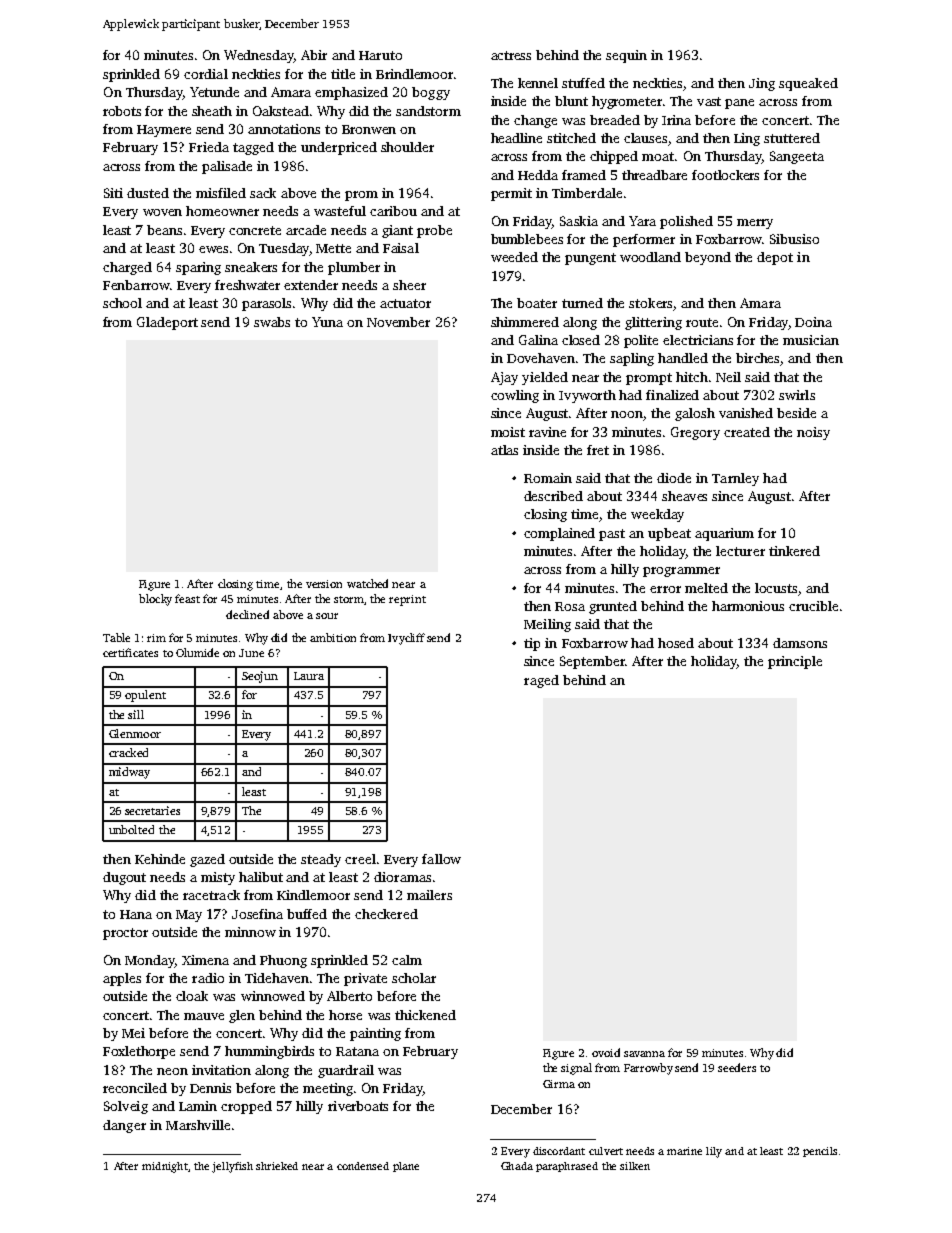  What do you see at coordinates (272, 322) in the screenshot?
I see `swabs` at bounding box center [272, 322].
